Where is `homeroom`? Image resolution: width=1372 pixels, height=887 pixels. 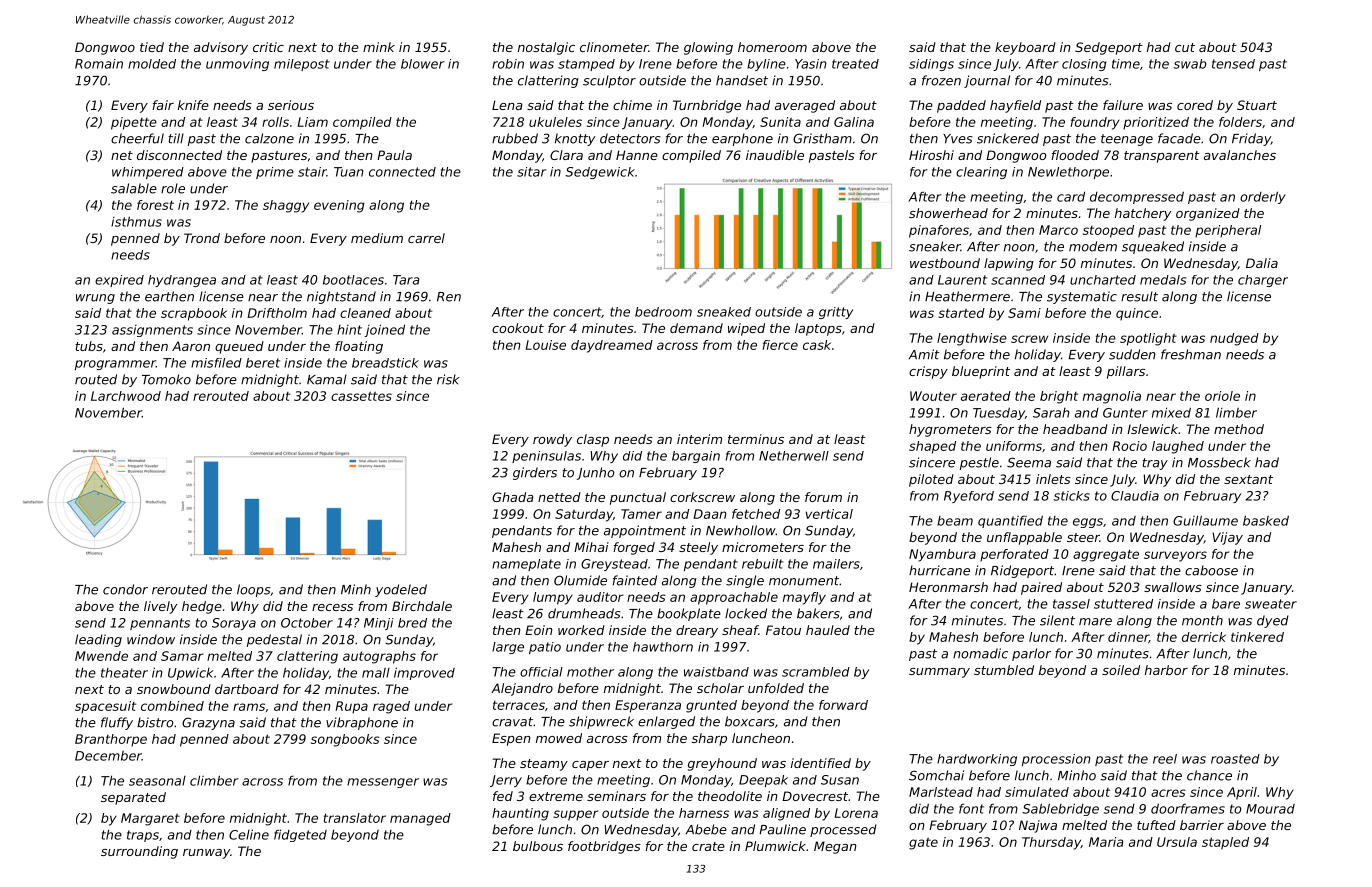 homeroom is located at coordinates (772, 47).
